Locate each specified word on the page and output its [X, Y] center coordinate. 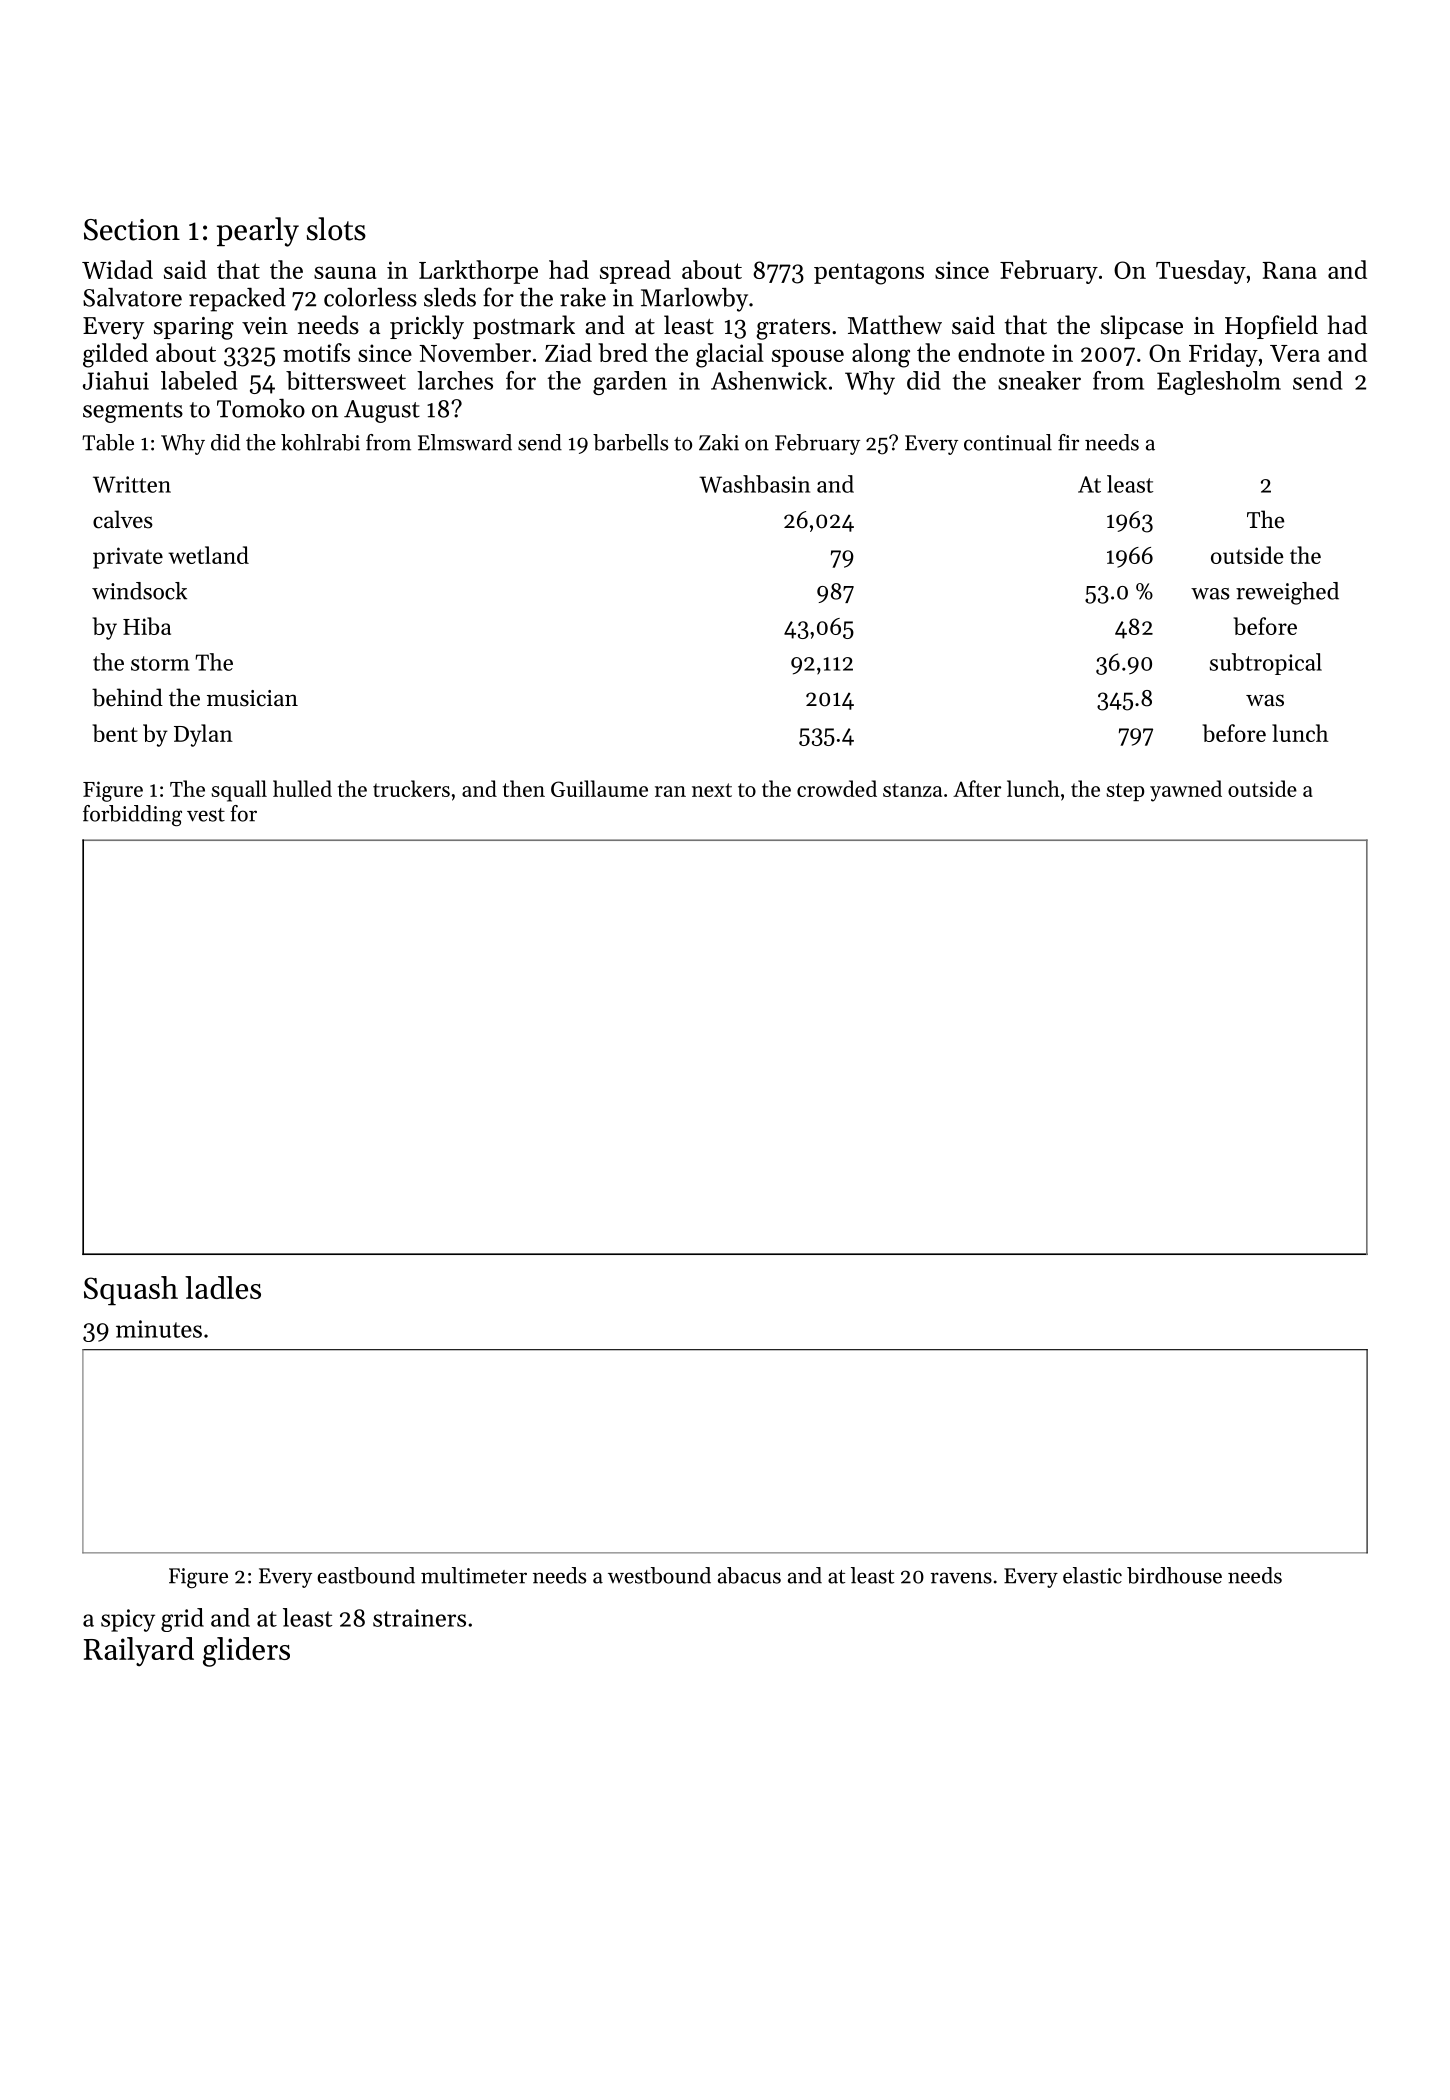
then [524, 788]
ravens [961, 1578]
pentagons [869, 274]
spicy [128, 1620]
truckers [411, 788]
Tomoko [261, 408]
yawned [1186, 791]
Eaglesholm [1219, 383]
